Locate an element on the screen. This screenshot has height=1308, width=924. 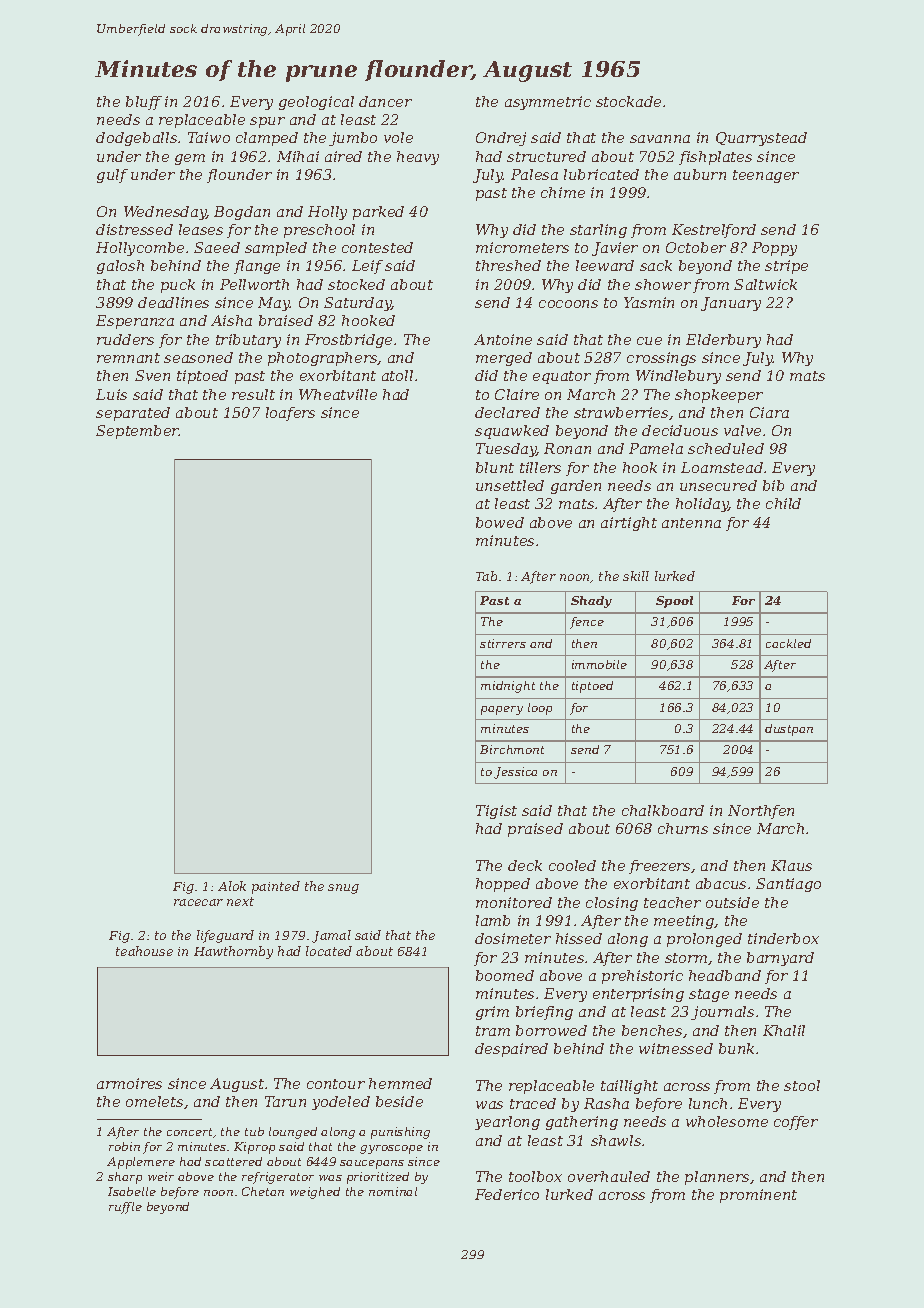
teenager is located at coordinates (766, 176).
